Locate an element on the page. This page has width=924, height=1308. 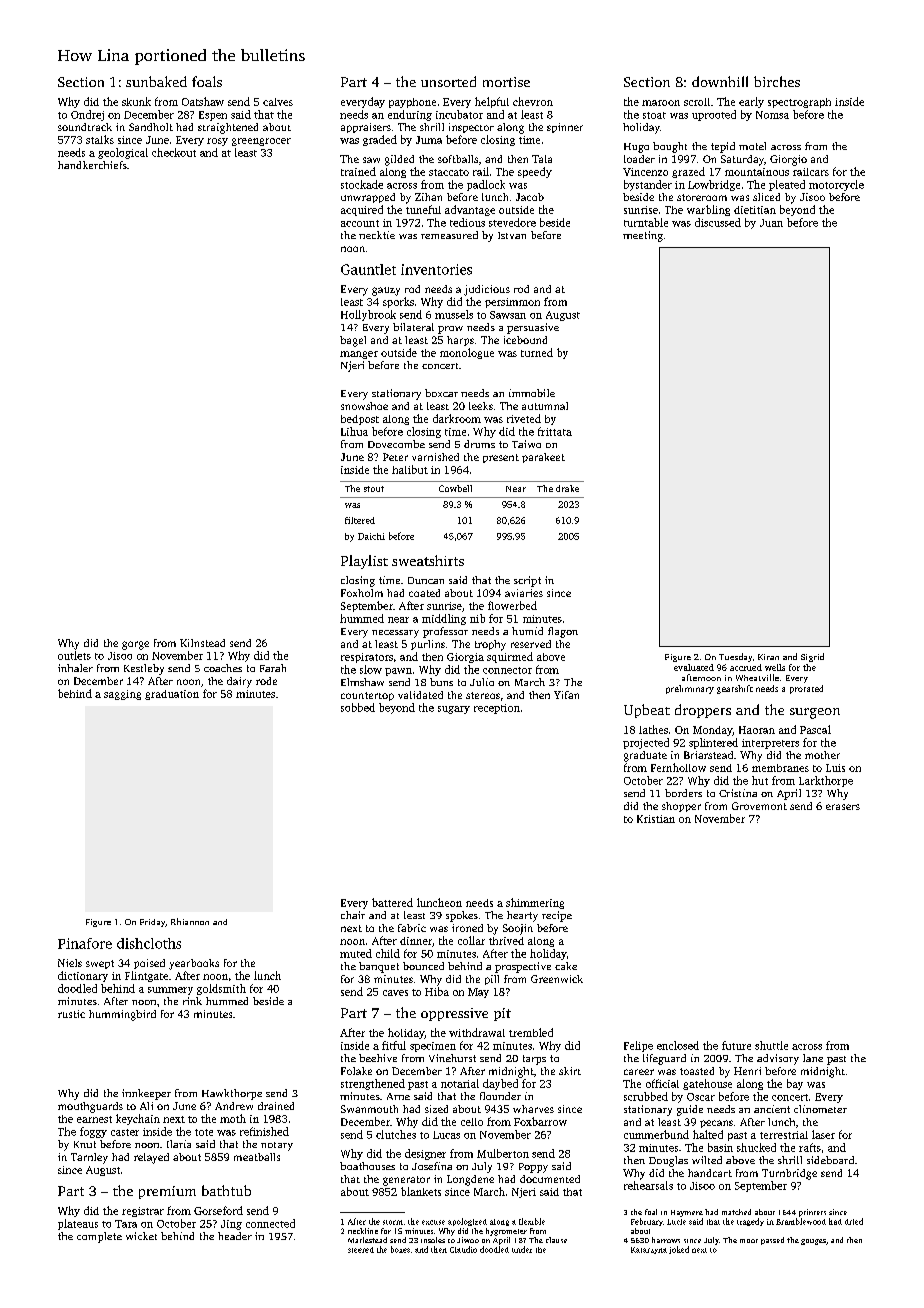
Swanmouth is located at coordinates (369, 1109).
